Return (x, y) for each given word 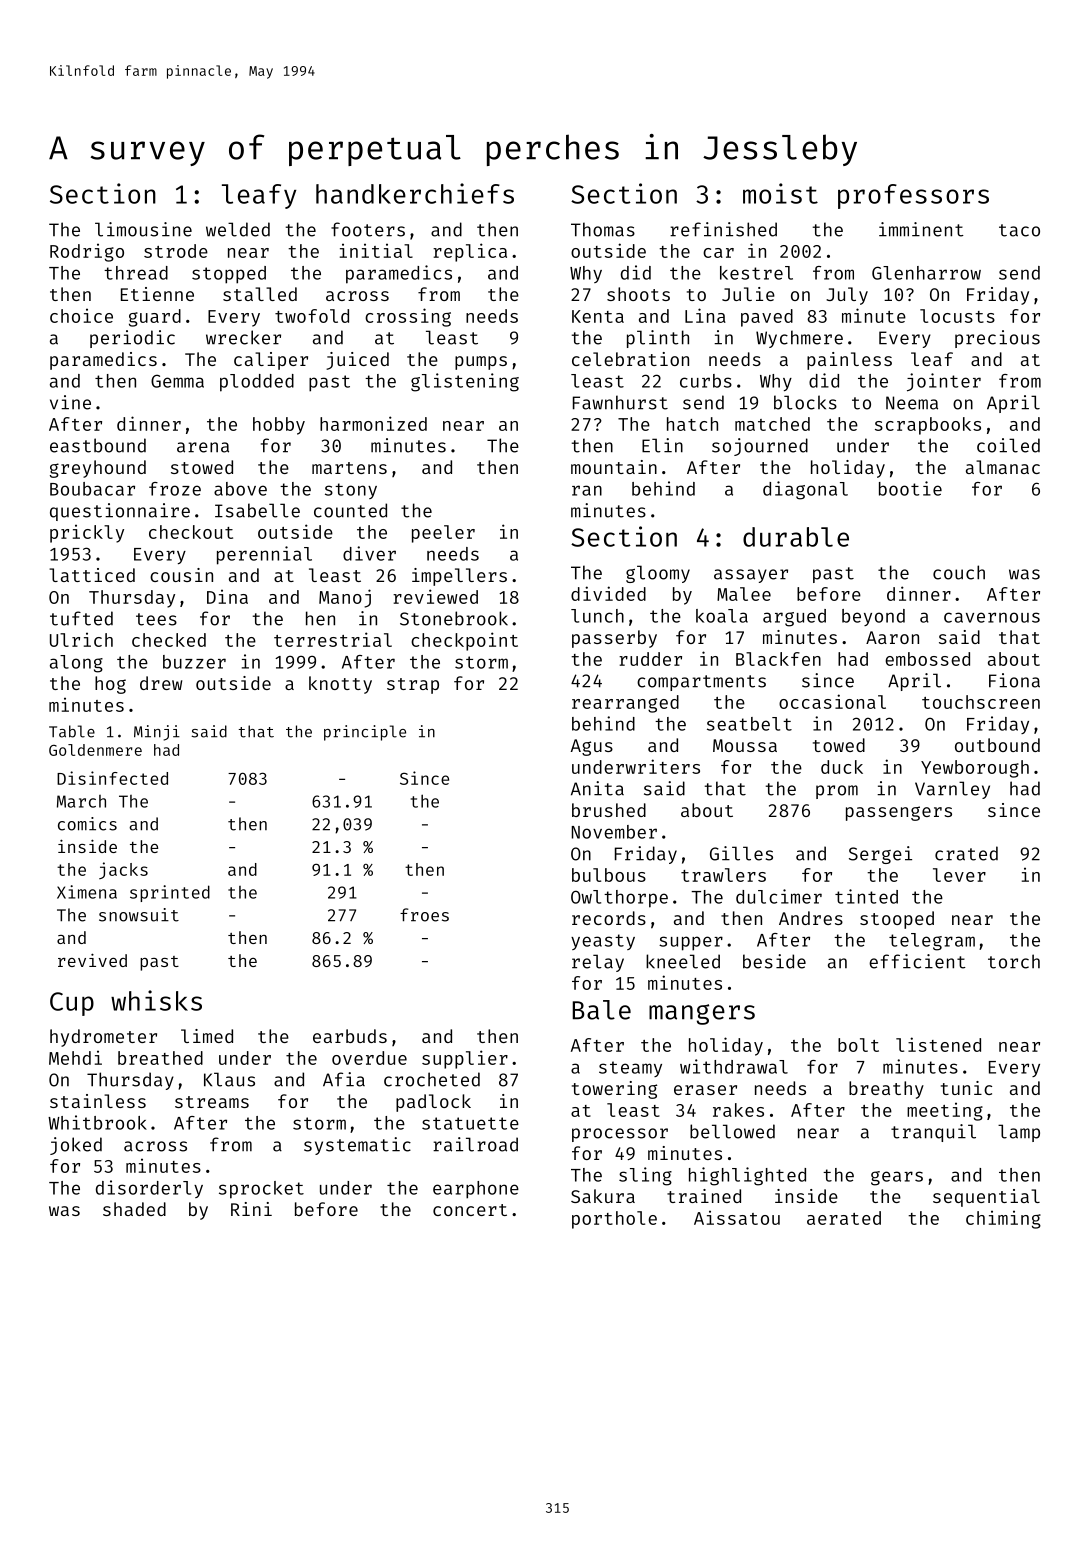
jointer (944, 382)
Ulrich (81, 640)
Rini (251, 1209)
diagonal (805, 490)
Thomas (603, 229)
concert (470, 1210)
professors (913, 196)
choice (81, 316)
